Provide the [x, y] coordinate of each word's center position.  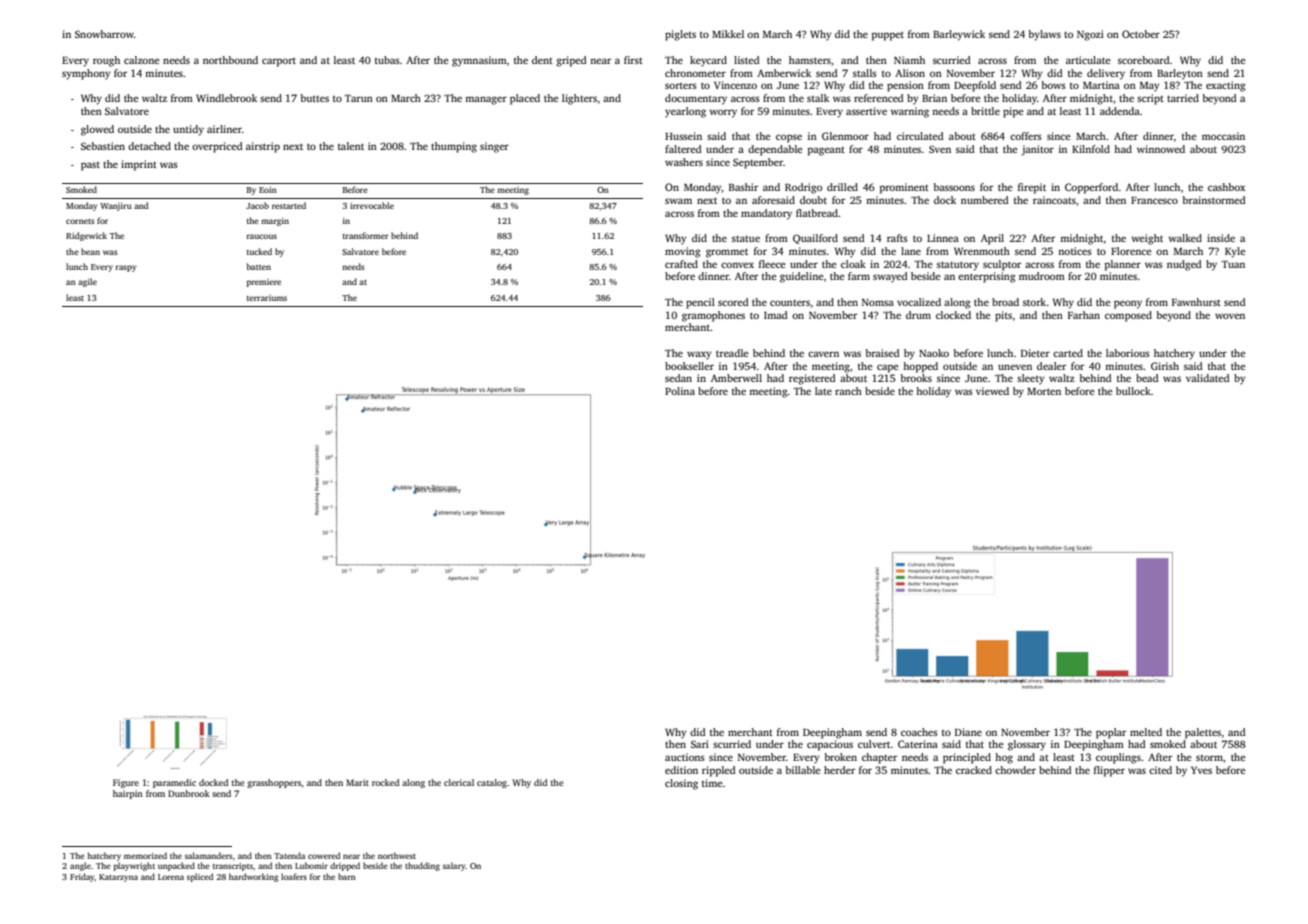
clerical [459, 782]
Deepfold [975, 86]
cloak [853, 264]
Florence [1131, 251]
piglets [680, 35]
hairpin [128, 794]
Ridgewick [86, 236]
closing [681, 784]
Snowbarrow [104, 34]
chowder [1015, 770]
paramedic [174, 783]
